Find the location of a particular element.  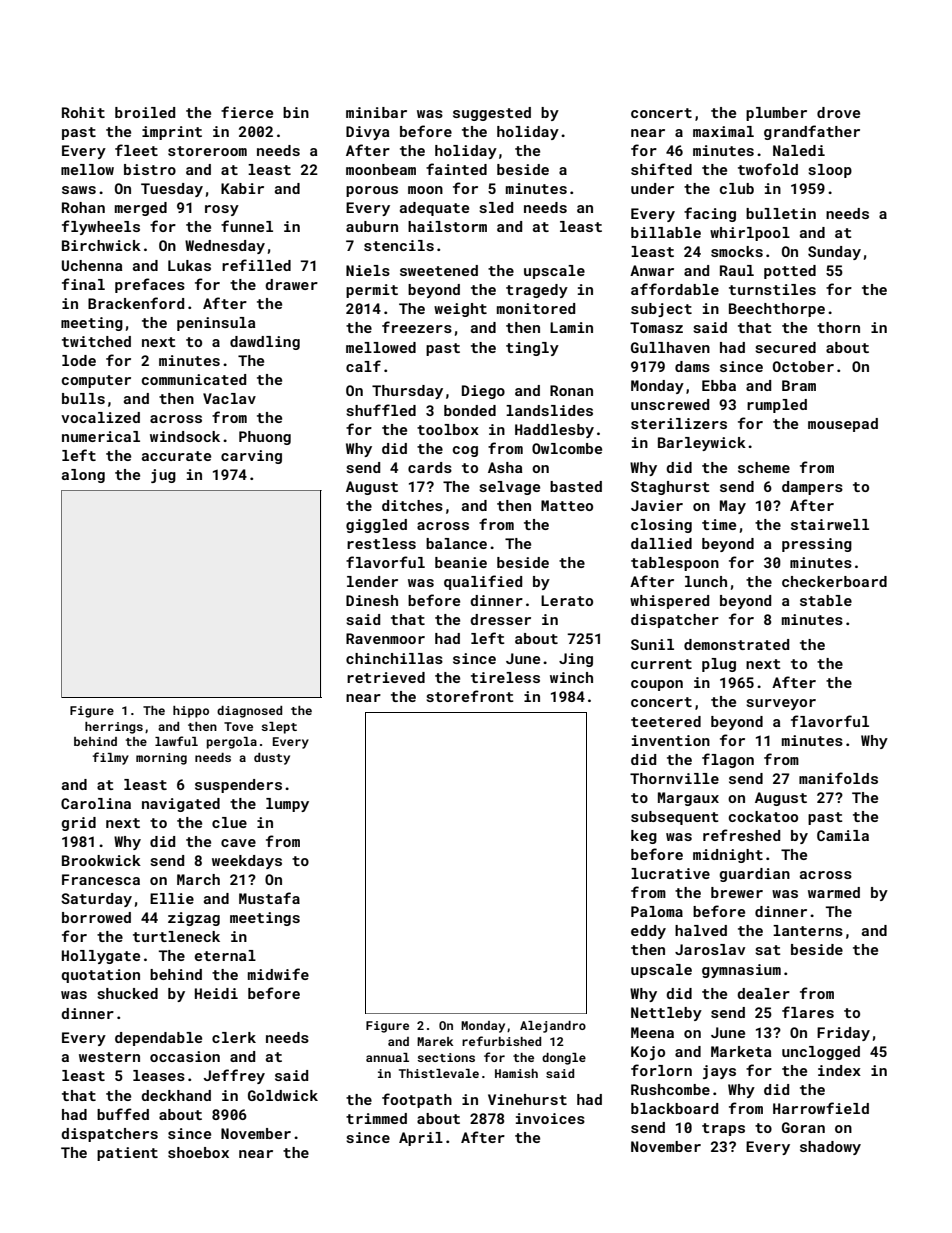

April is located at coordinates (421, 1139).
